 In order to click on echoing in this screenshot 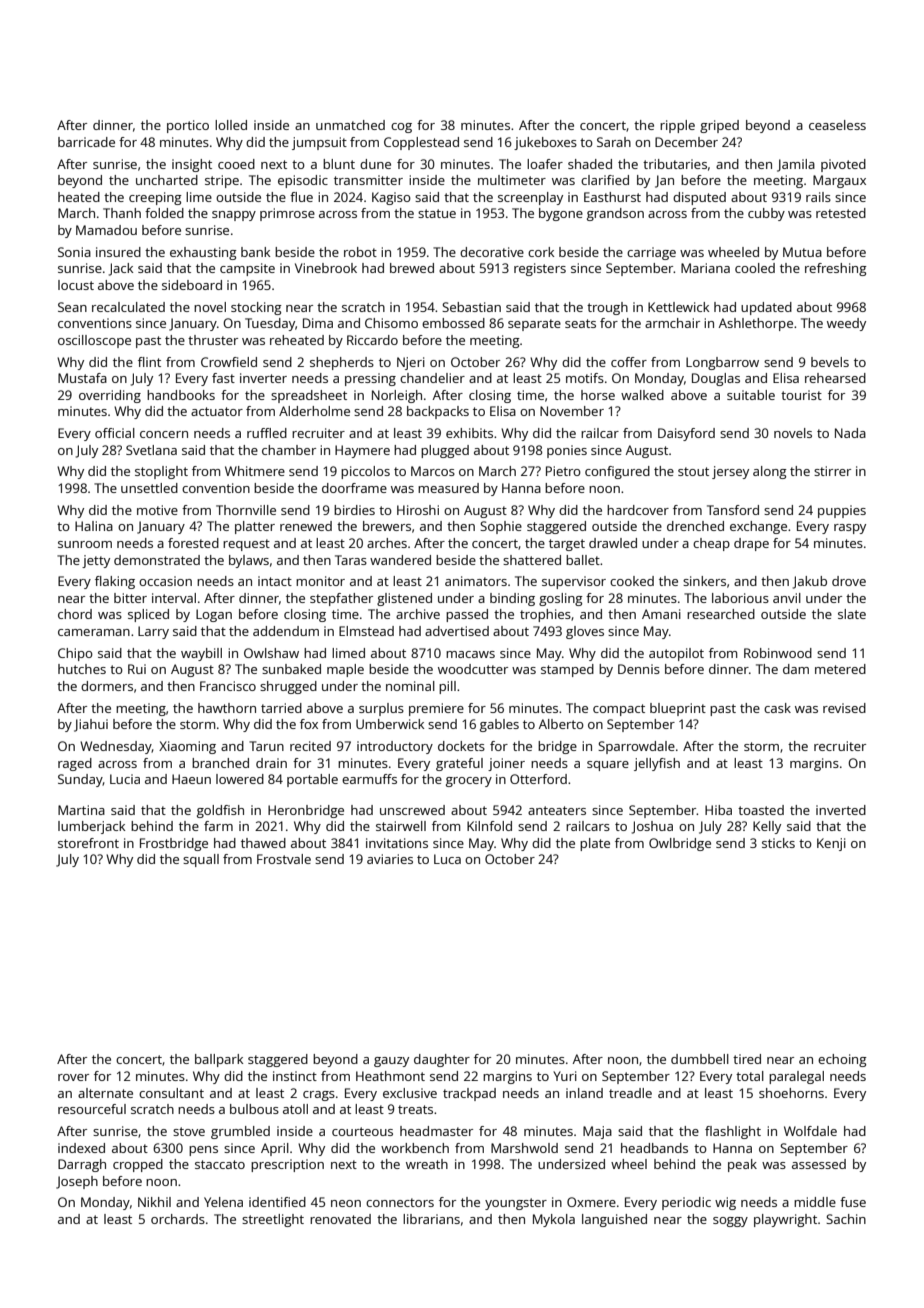, I will do `click(842, 1060)`.
